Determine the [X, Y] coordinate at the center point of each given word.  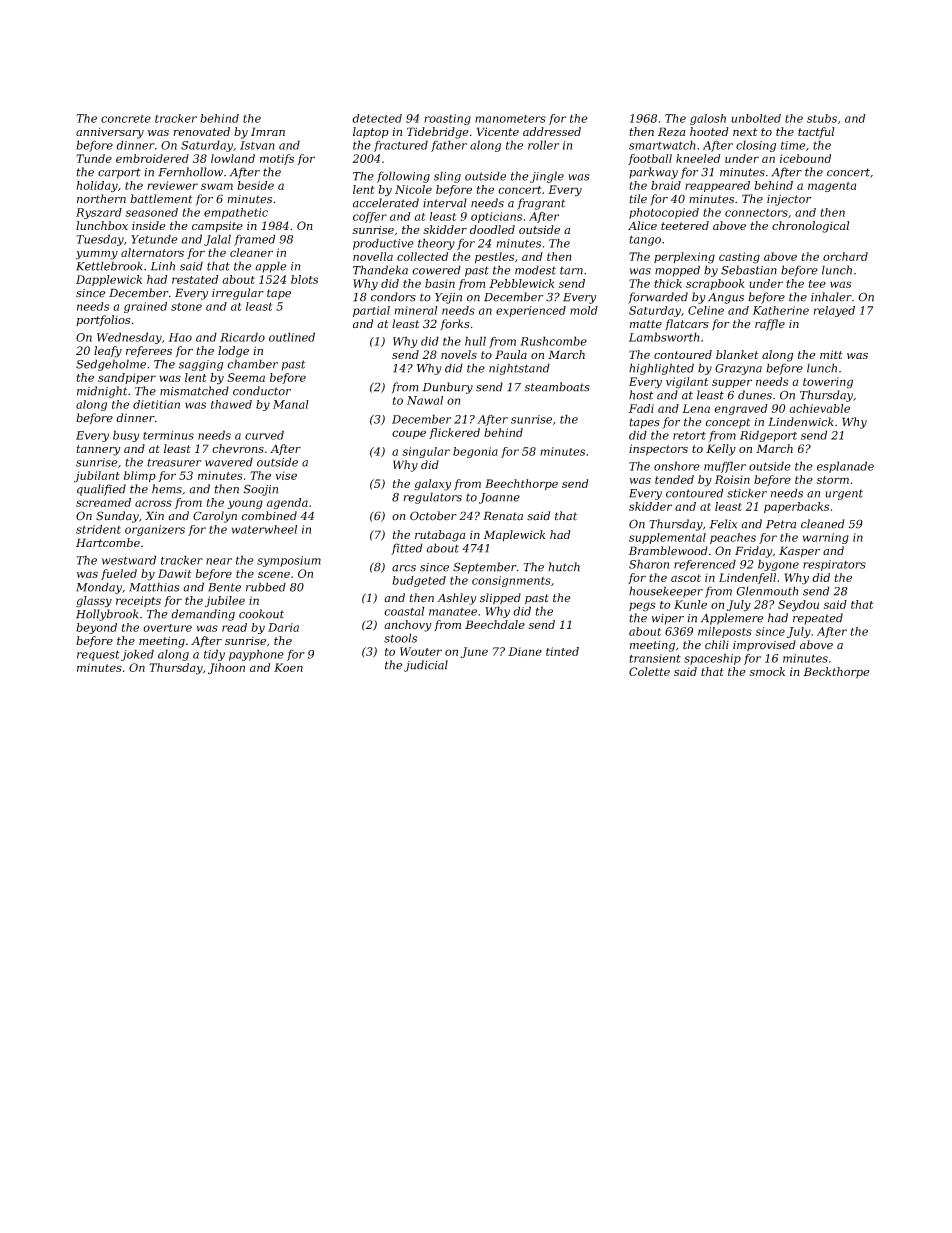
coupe [409, 434]
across [153, 503]
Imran [268, 131]
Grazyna [738, 369]
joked [137, 655]
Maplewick [515, 535]
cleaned [823, 524]
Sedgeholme [111, 365]
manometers [510, 119]
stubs [822, 118]
